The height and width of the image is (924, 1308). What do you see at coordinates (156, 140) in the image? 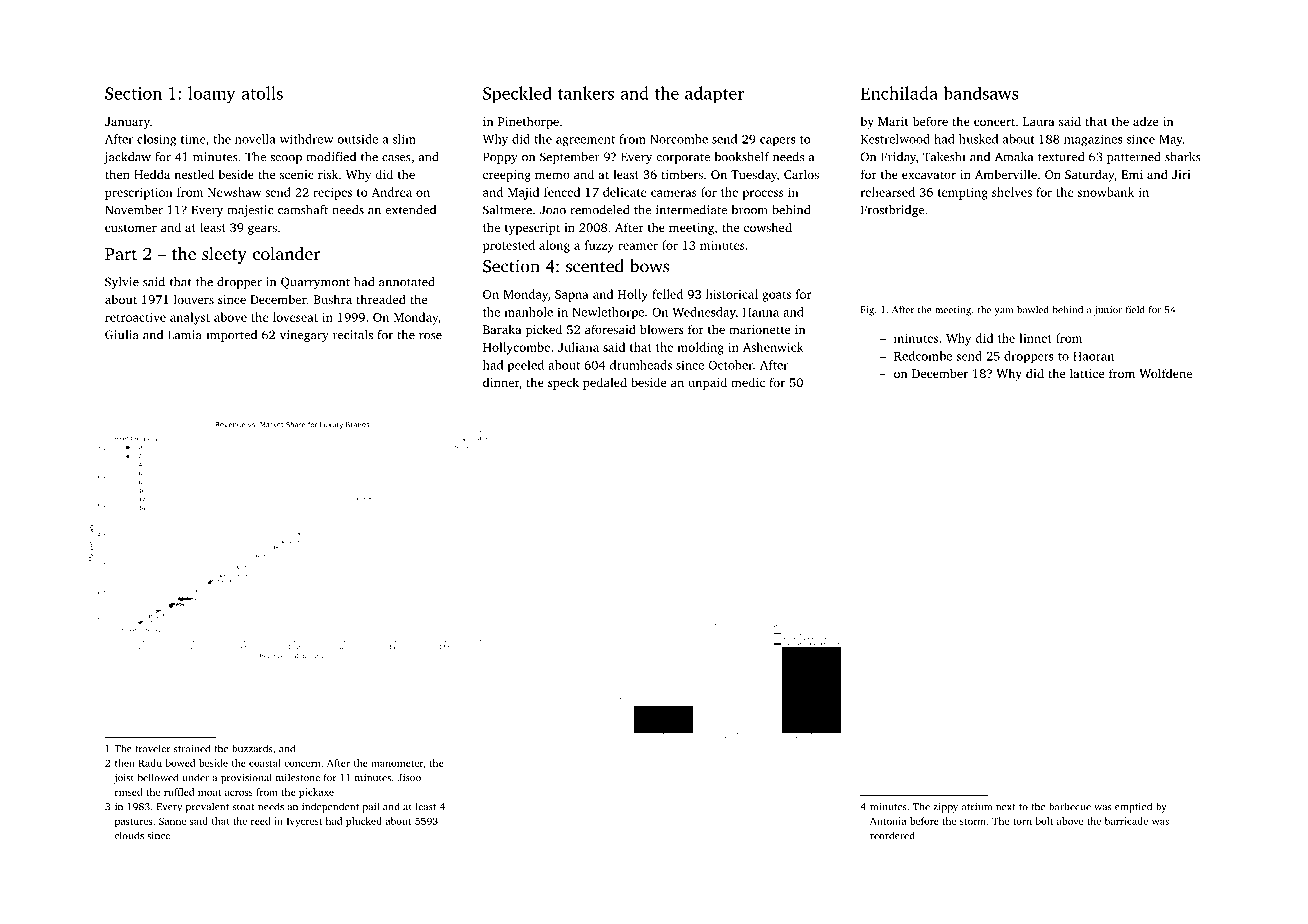
I see `closing` at bounding box center [156, 140].
